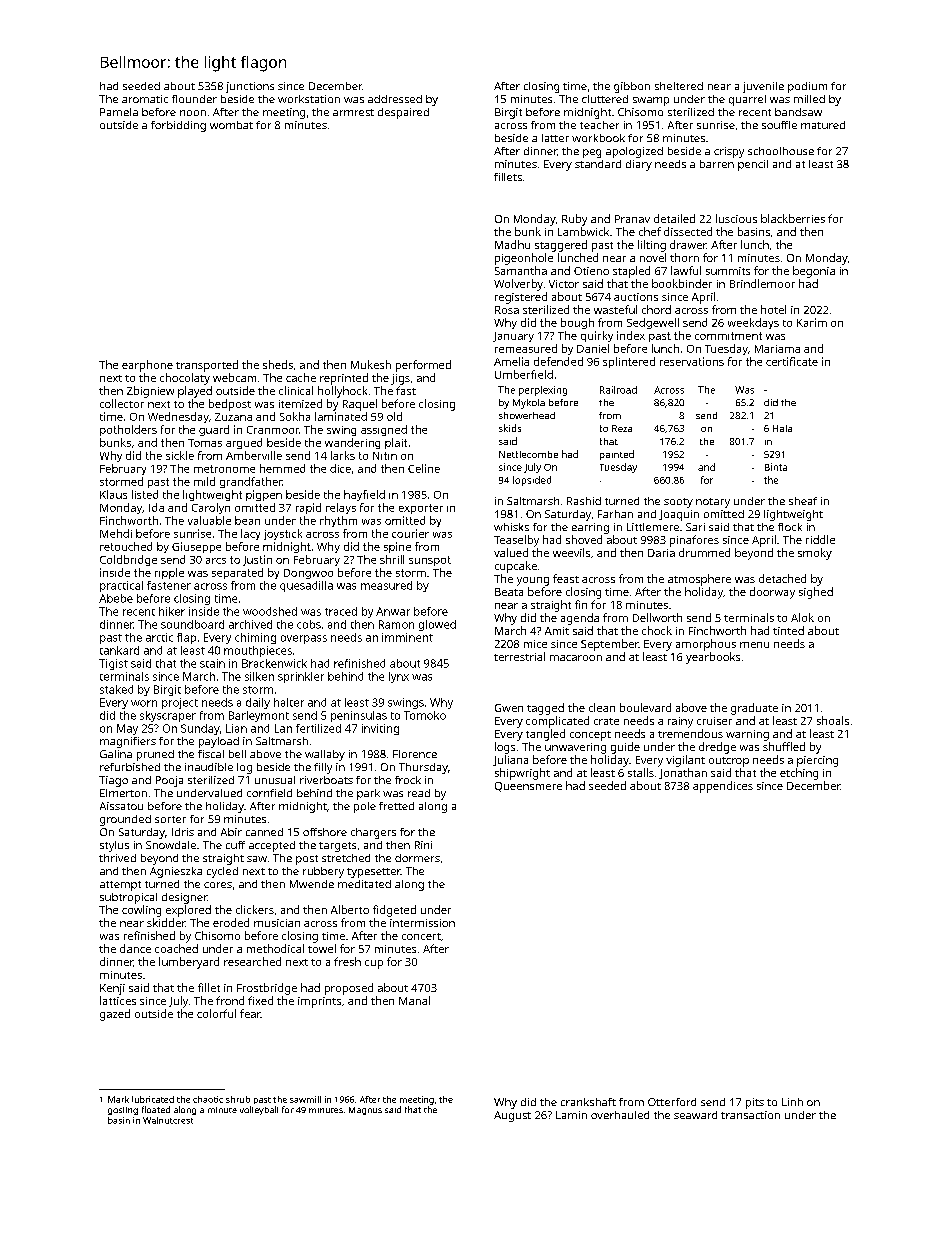 The image size is (952, 1233). What do you see at coordinates (145, 99) in the document?
I see `aromatic` at bounding box center [145, 99].
